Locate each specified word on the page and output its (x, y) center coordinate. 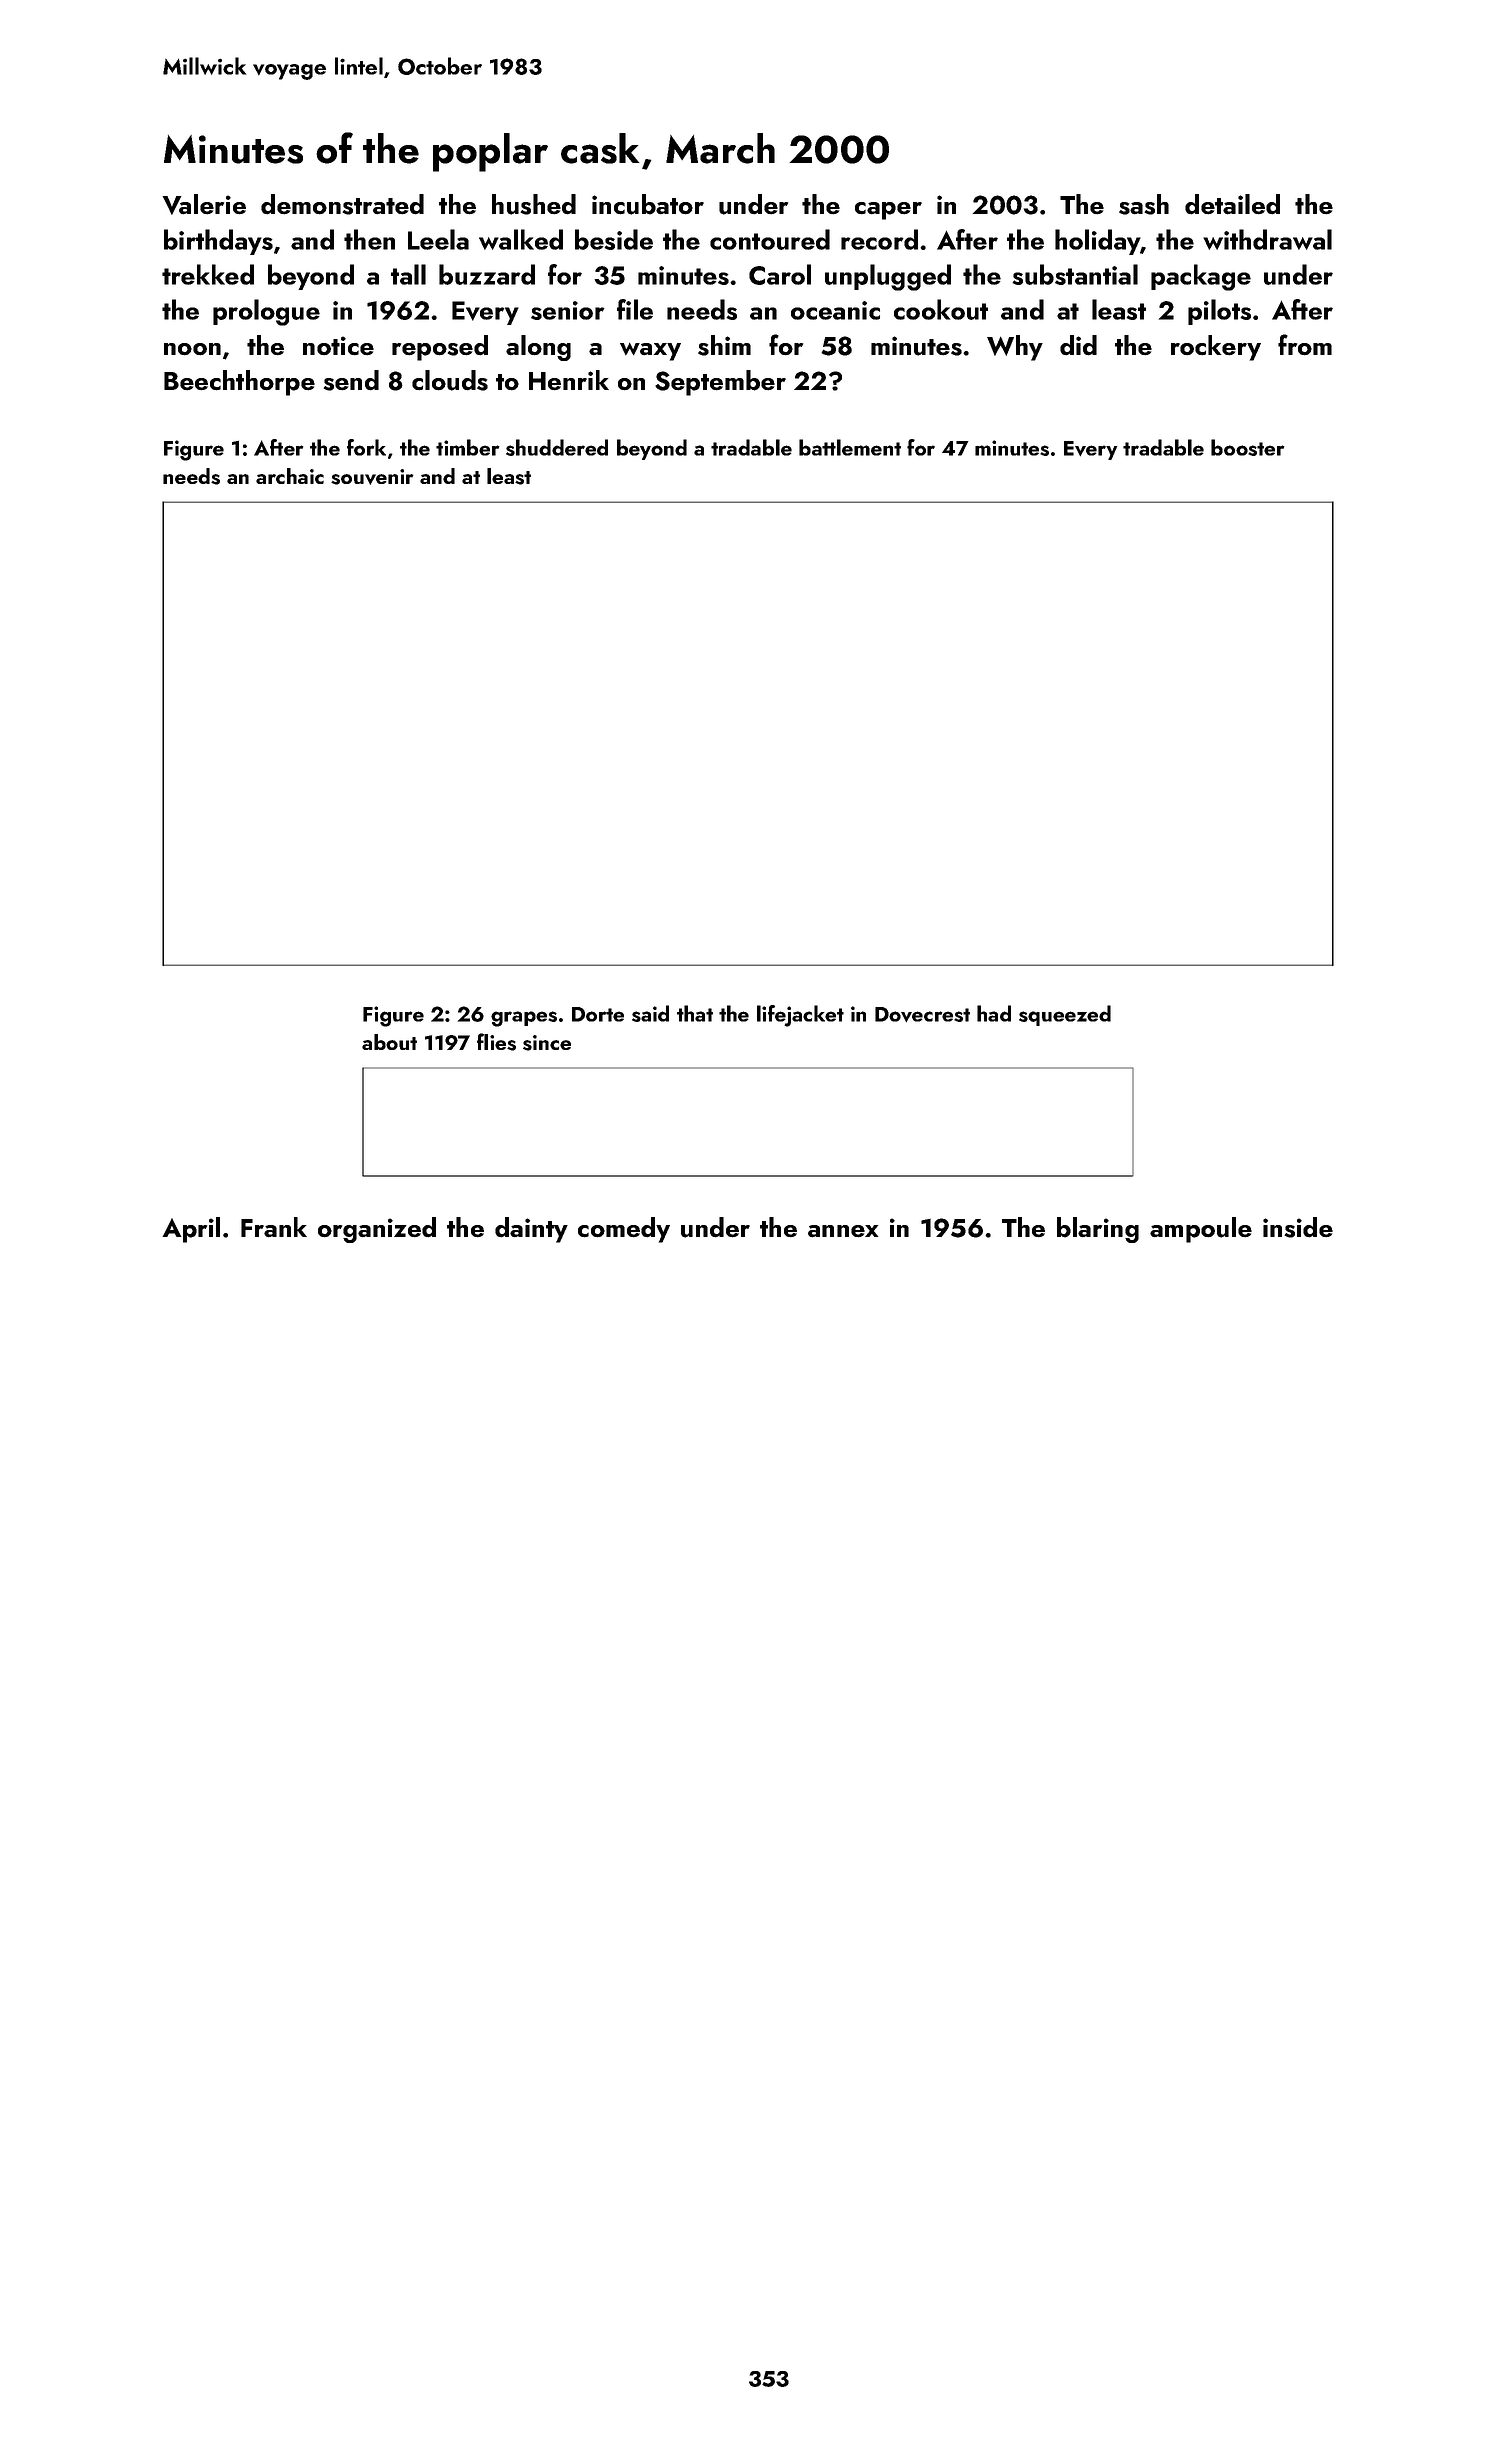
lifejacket (800, 1016)
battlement (850, 447)
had (994, 1013)
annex (843, 1231)
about (389, 1042)
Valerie (204, 204)
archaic (290, 476)
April (191, 1230)
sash (1144, 204)
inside (1298, 1227)
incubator (648, 204)
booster (1248, 447)
